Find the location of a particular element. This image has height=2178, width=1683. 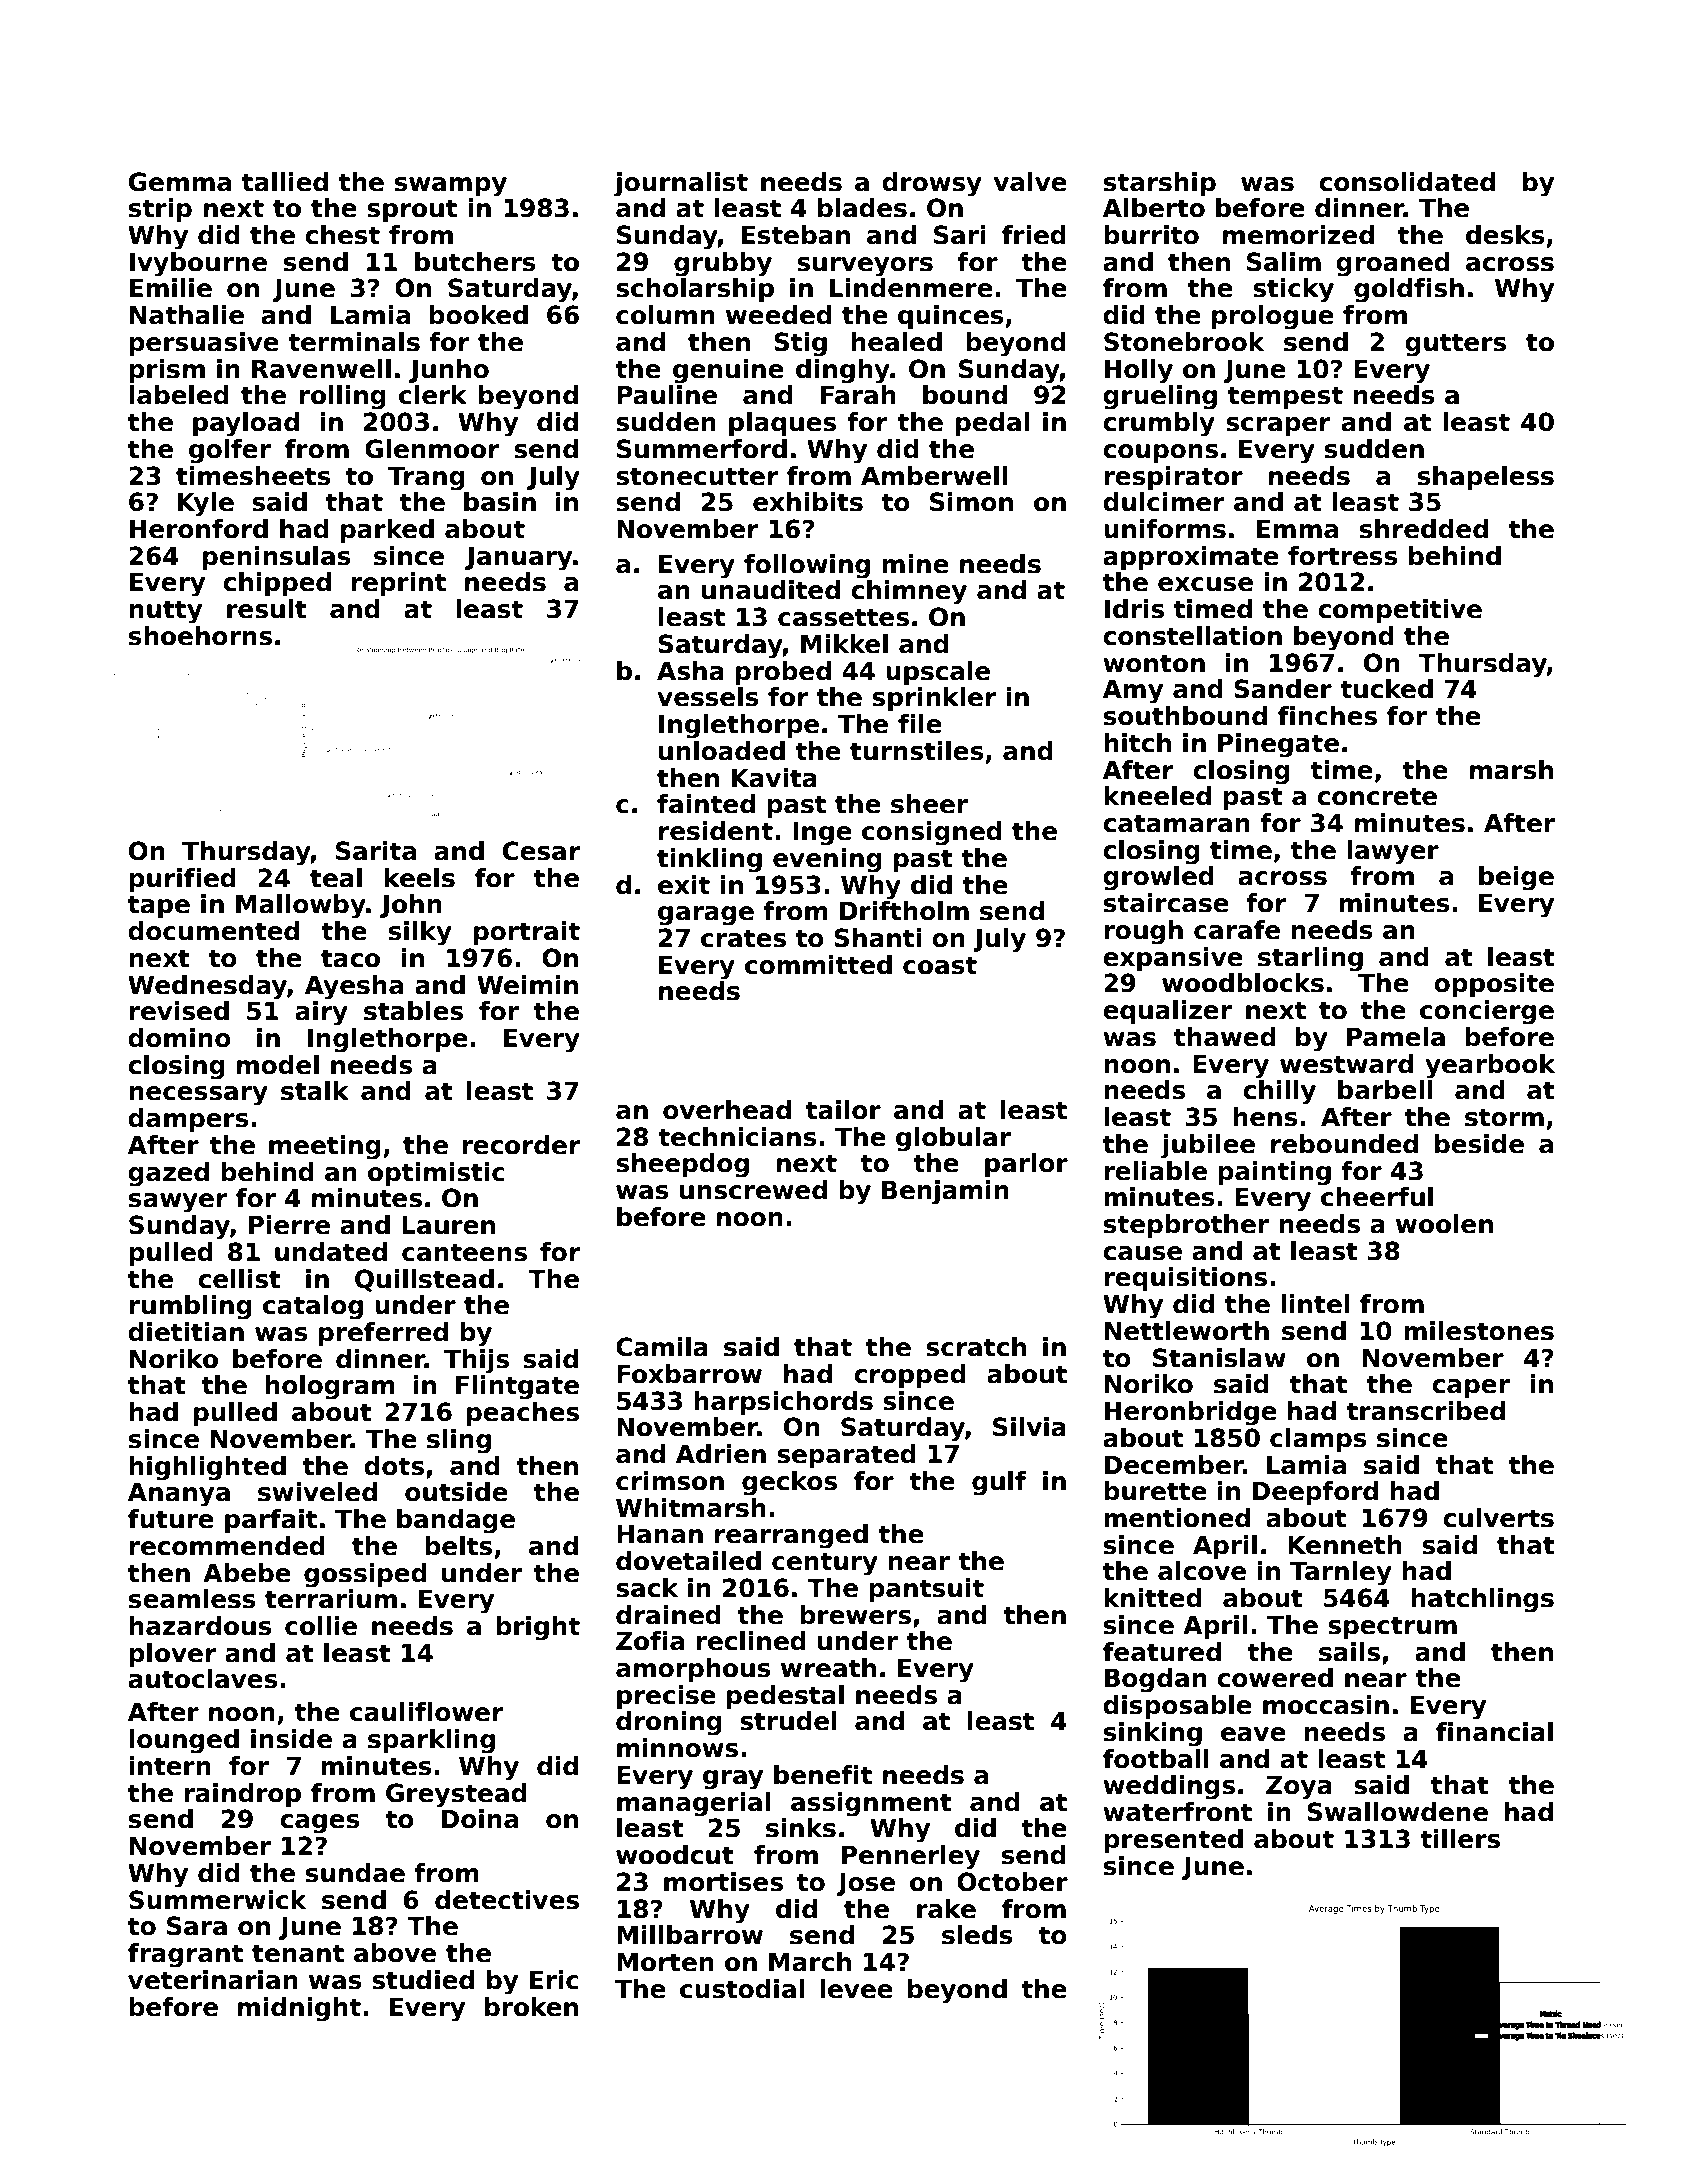

woolen is located at coordinates (1444, 1224).
